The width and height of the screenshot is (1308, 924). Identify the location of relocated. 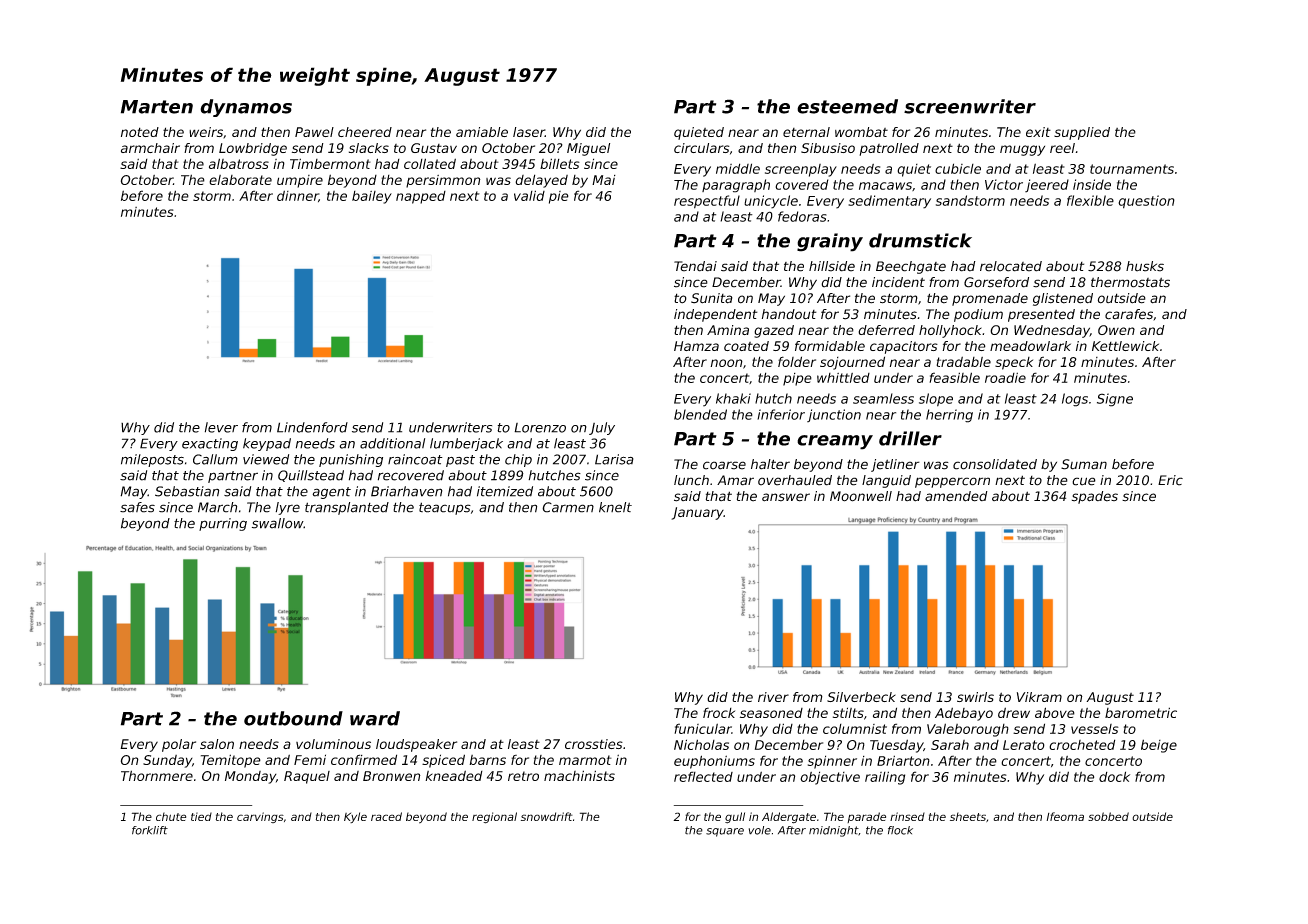
(1011, 266).
